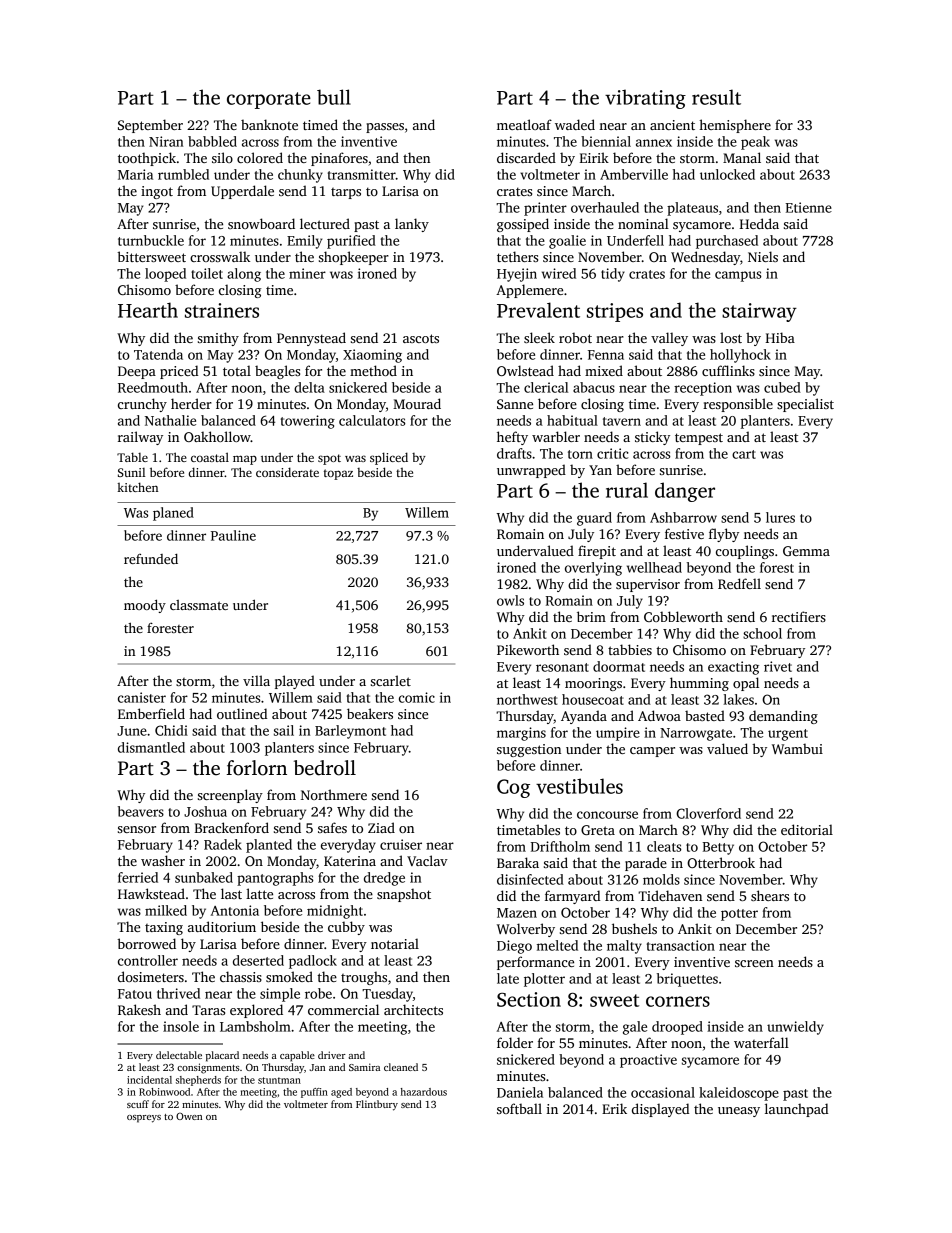 The height and width of the screenshot is (1233, 952). What do you see at coordinates (645, 99) in the screenshot?
I see `vibrating` at bounding box center [645, 99].
